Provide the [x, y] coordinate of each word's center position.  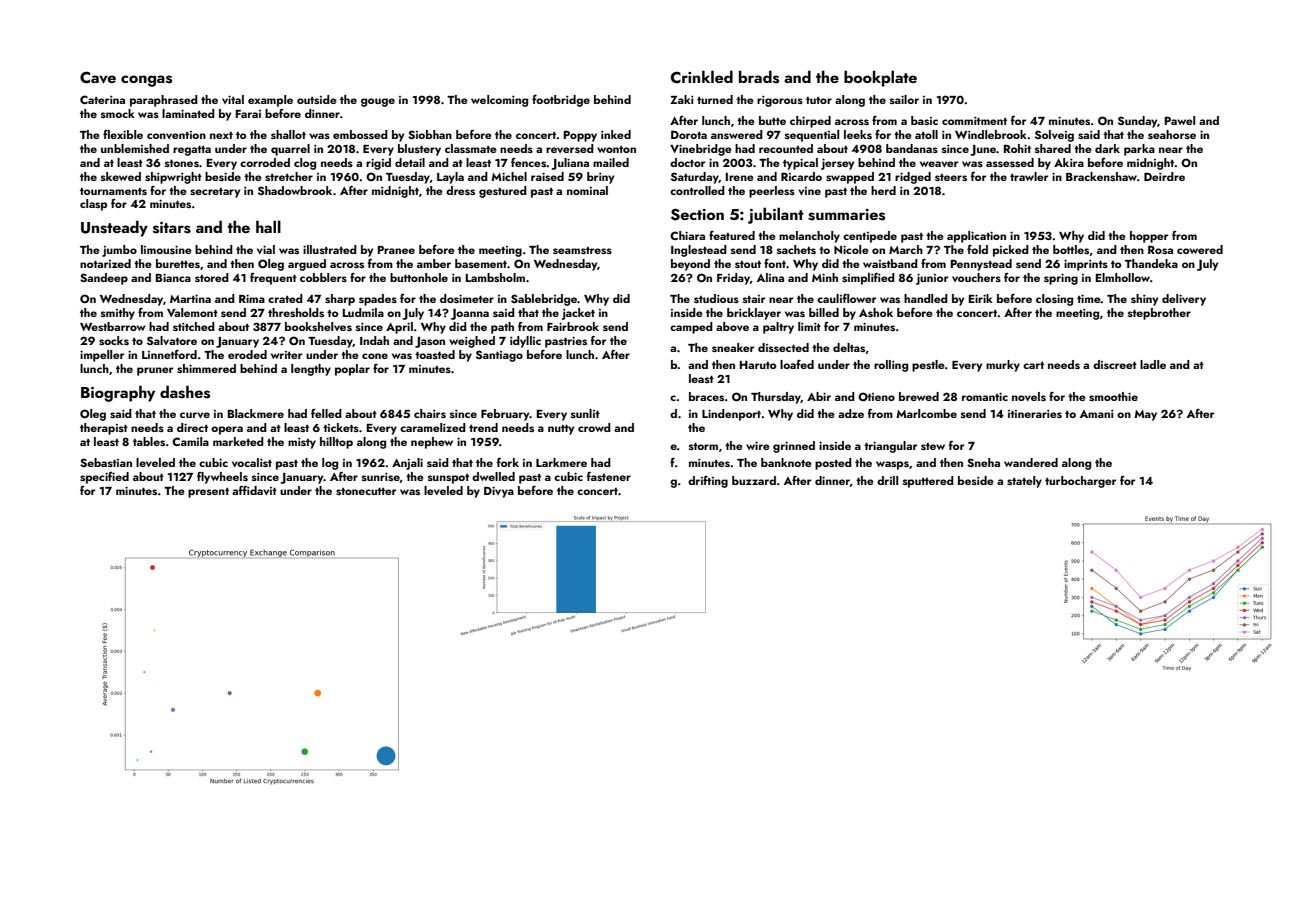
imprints [1086, 265]
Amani [1097, 414]
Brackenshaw [1101, 176]
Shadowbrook [295, 190]
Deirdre [1164, 176]
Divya [499, 492]
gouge [378, 102]
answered [737, 134]
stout [748, 264]
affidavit [254, 490]
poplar [352, 370]
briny [600, 178]
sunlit [585, 413]
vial [266, 249]
